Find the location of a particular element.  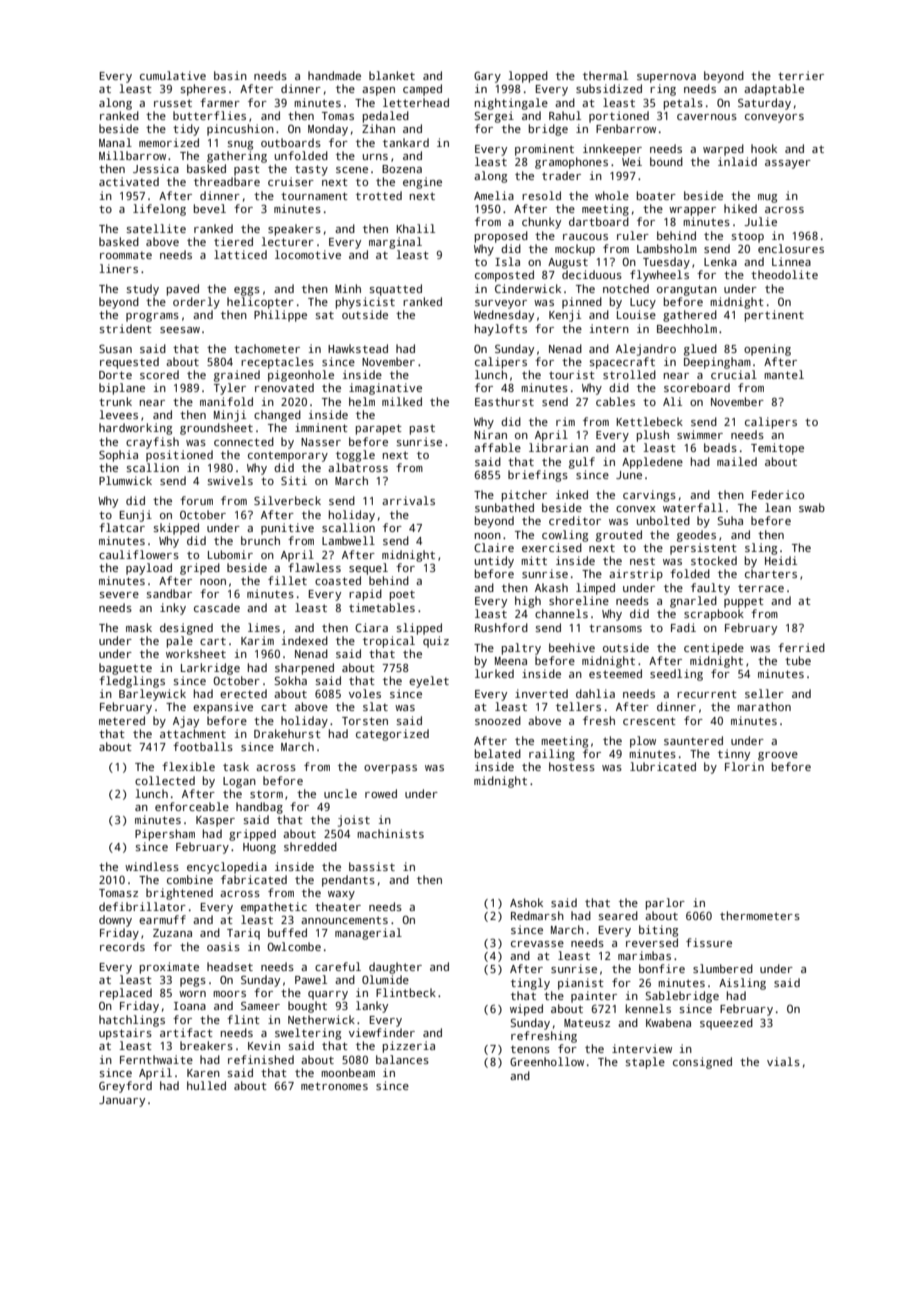

Pawel is located at coordinates (311, 979).
